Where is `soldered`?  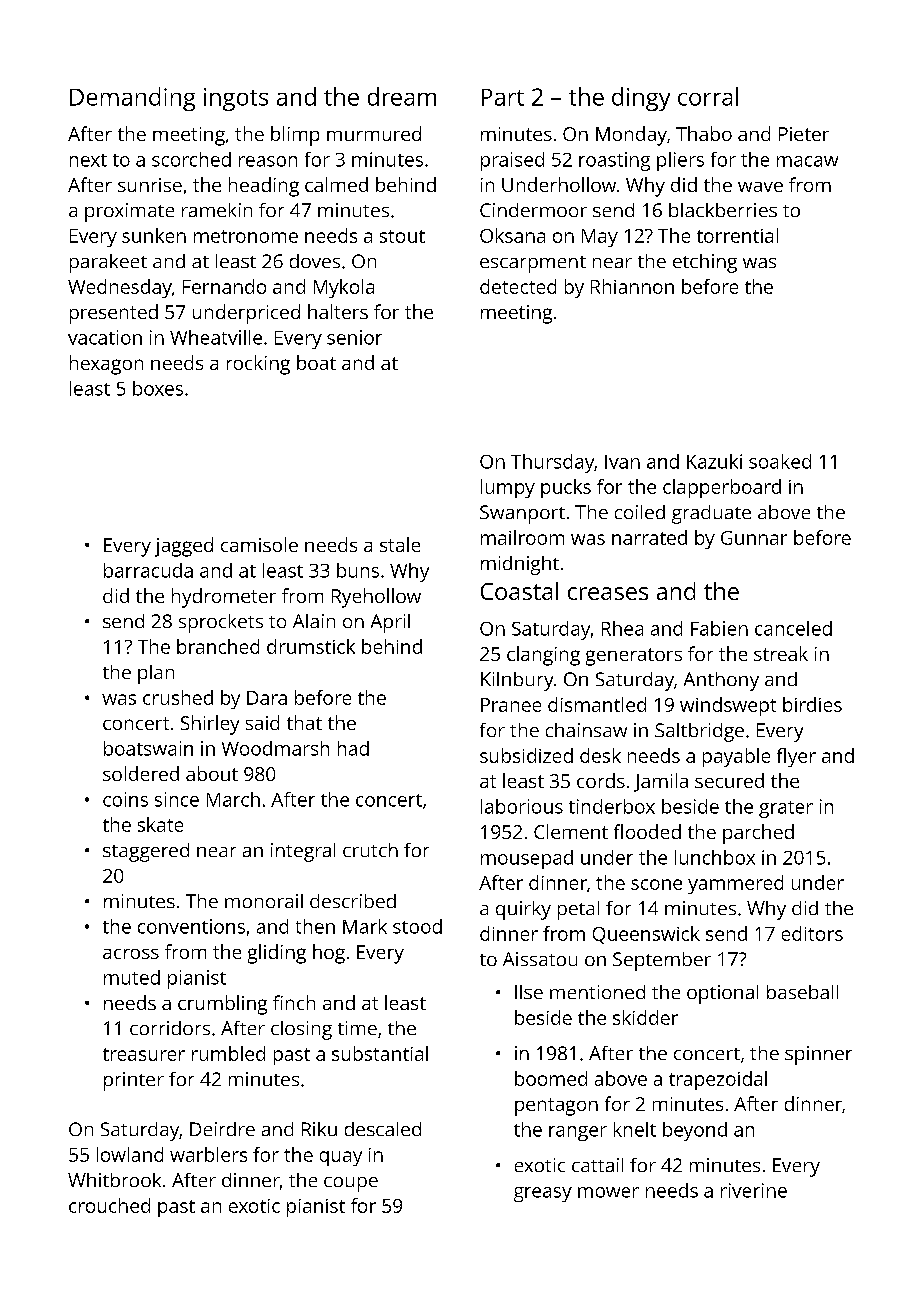
soldered is located at coordinates (141, 773).
